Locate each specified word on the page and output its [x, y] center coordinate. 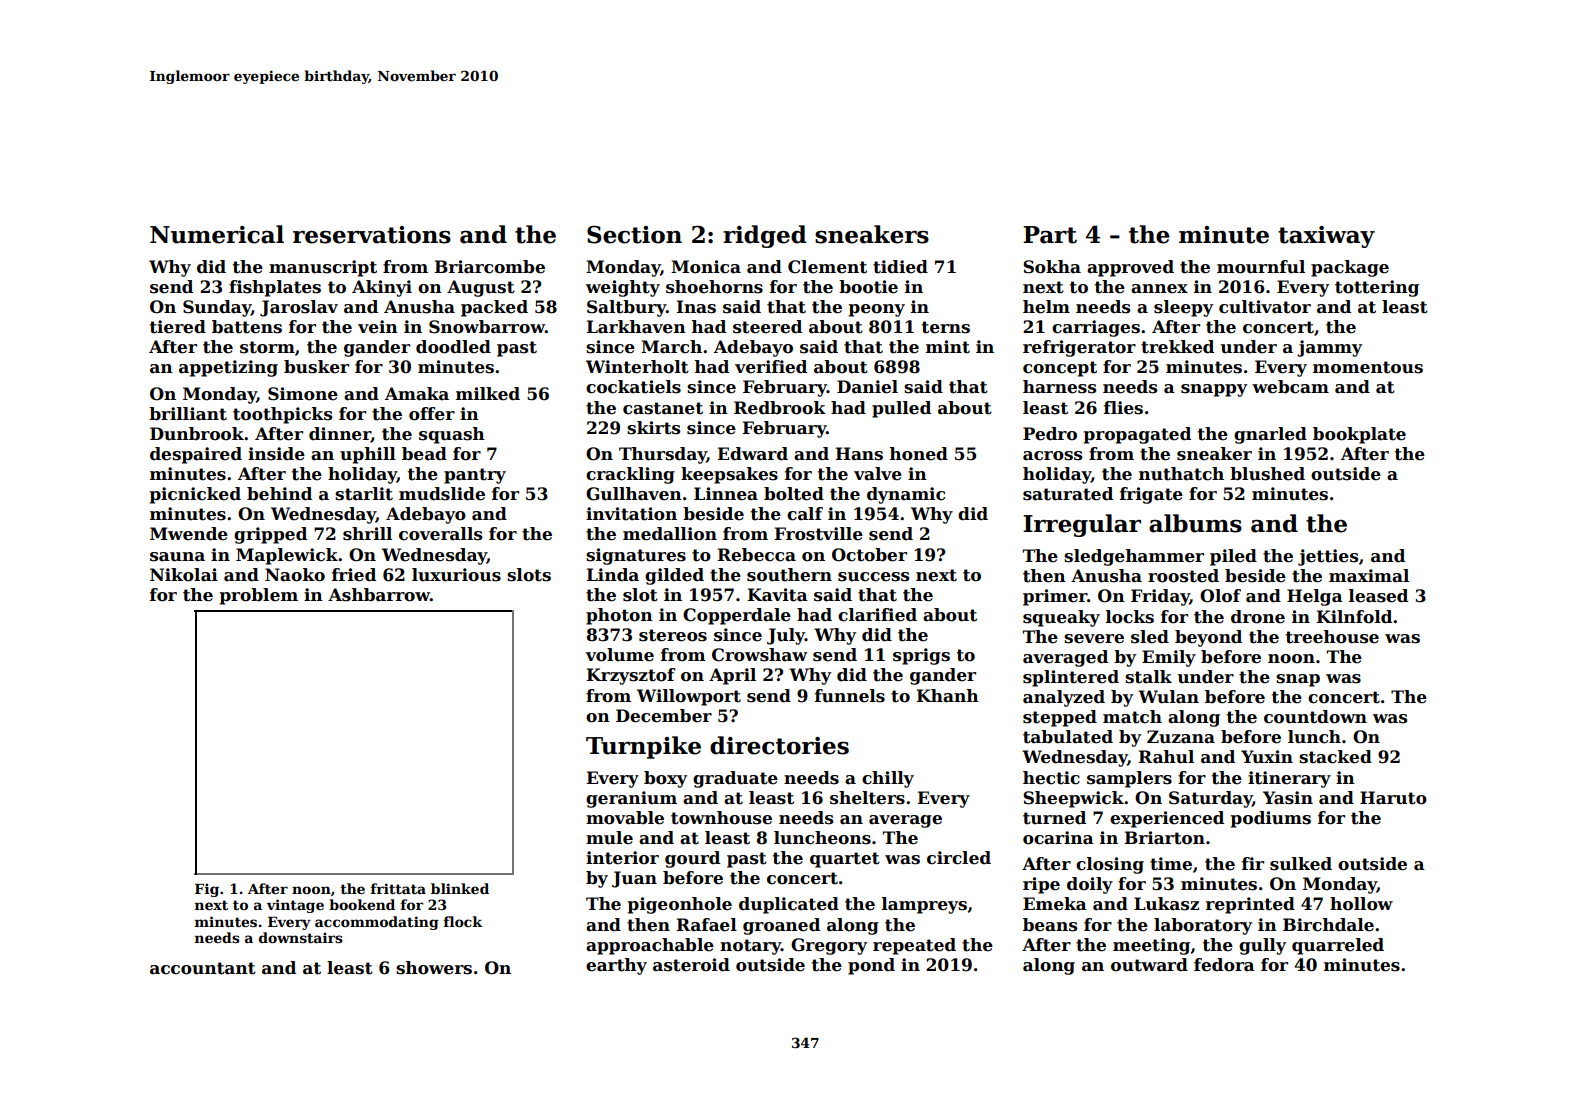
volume [619, 655]
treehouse [1332, 637]
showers [434, 968]
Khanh [947, 696]
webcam [1290, 387]
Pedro [1050, 434]
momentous [1368, 367]
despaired [196, 455]
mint [948, 347]
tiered [178, 327]
